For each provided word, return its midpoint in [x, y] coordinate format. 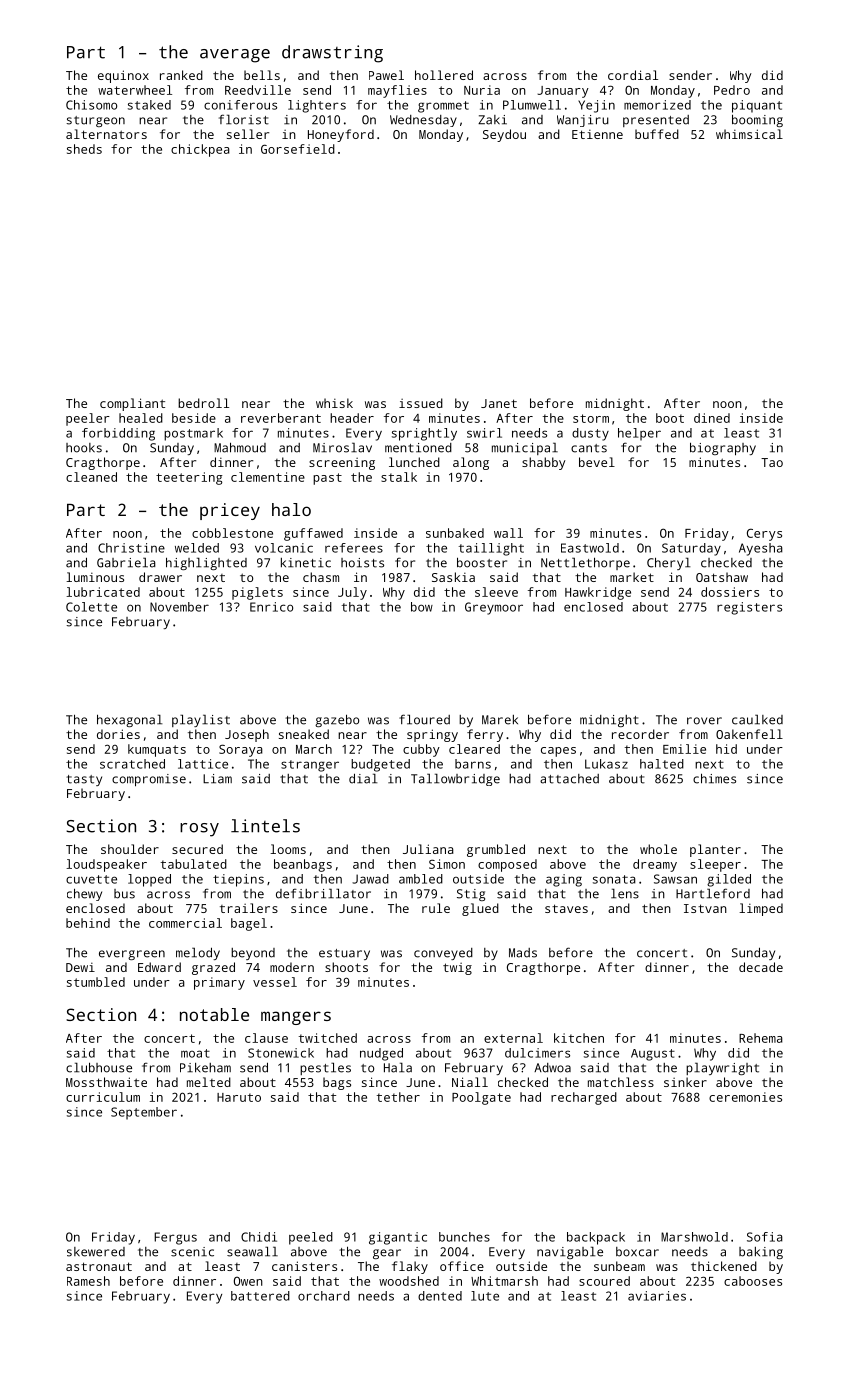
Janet [499, 403]
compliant [132, 404]
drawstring [332, 54]
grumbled [496, 850]
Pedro [732, 90]
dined [712, 418]
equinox [123, 76]
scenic [192, 1252]
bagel [249, 924]
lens [625, 893]
